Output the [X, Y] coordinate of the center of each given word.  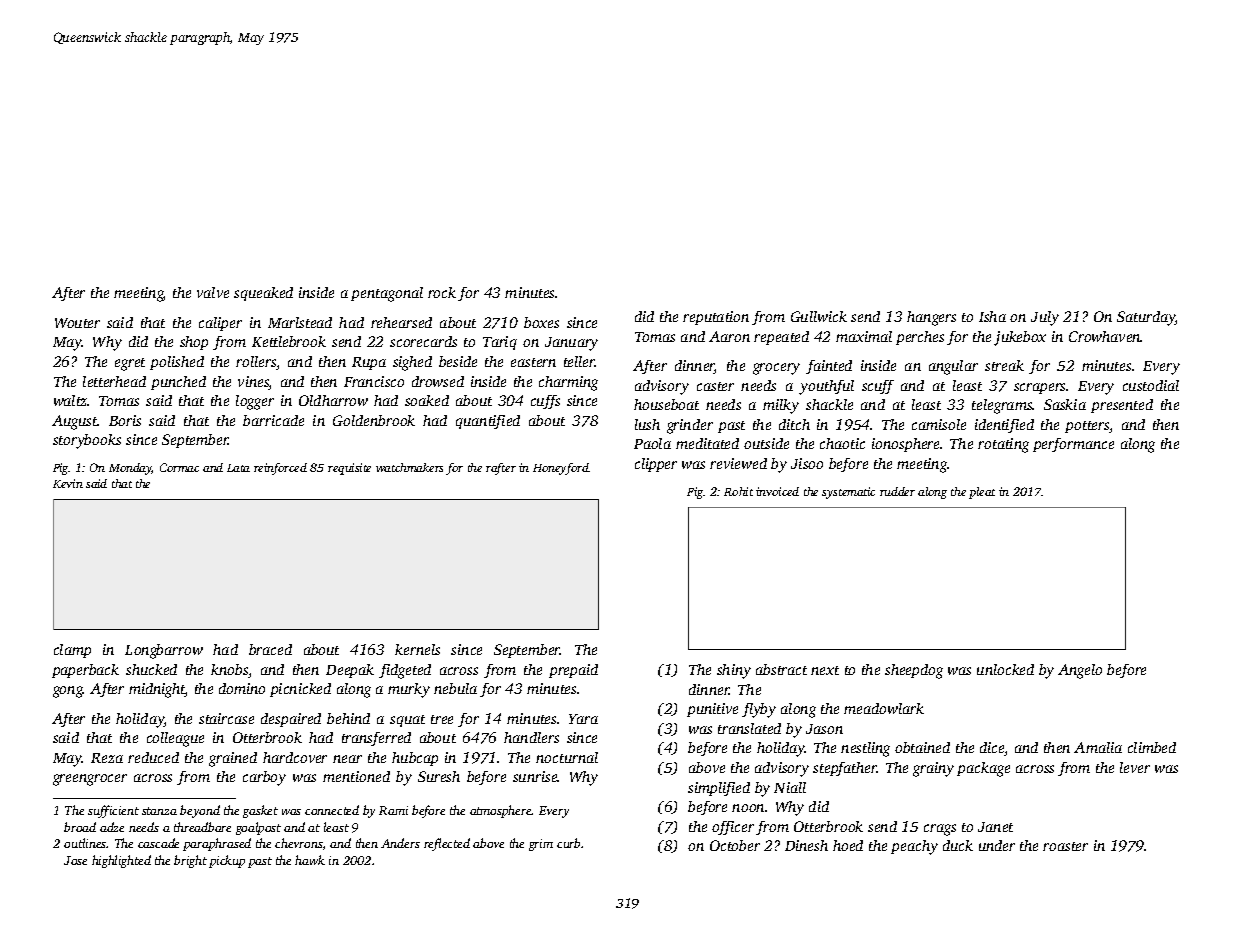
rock [442, 292]
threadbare [202, 827]
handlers [531, 737]
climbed [1152, 747]
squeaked [263, 294]
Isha [992, 316]
